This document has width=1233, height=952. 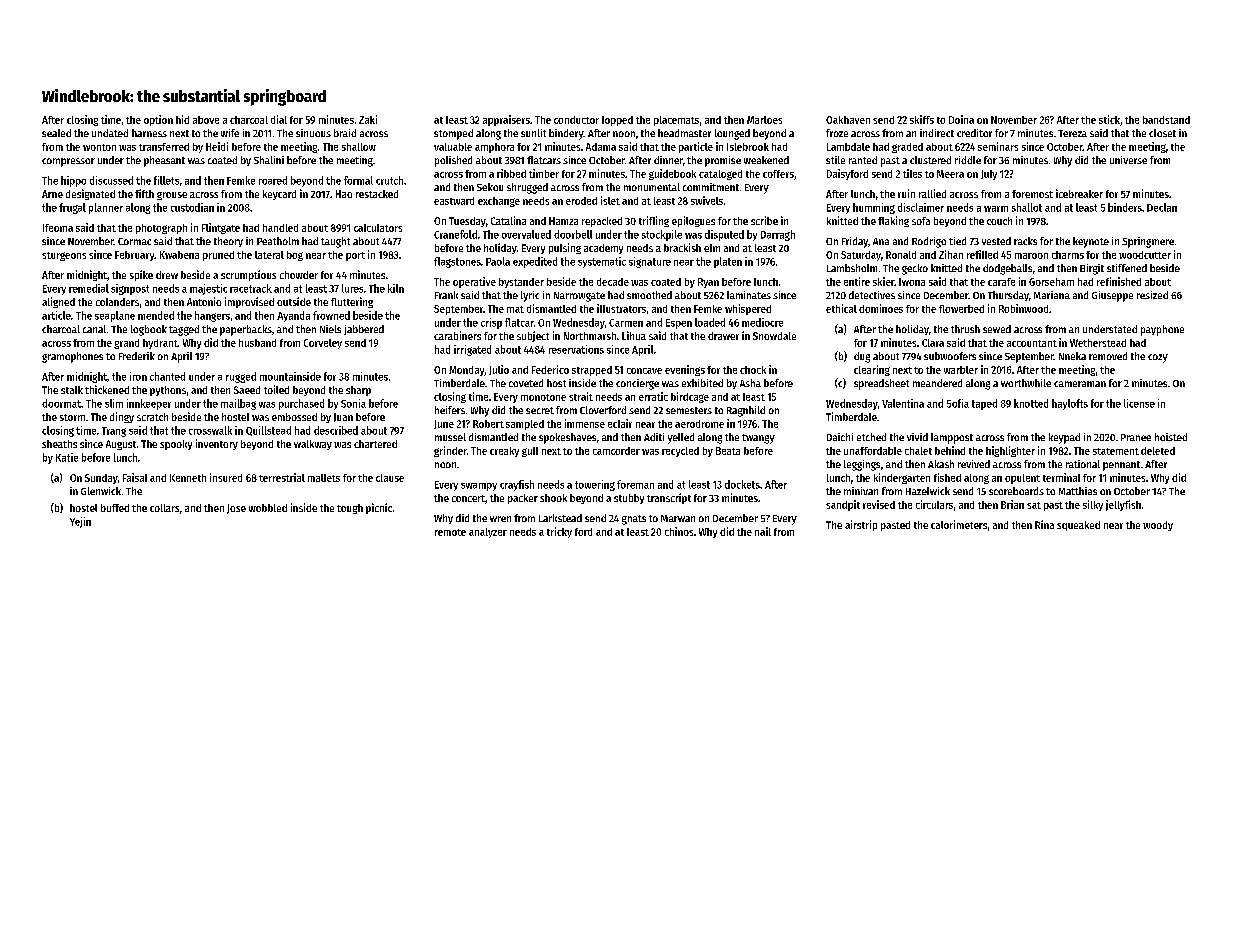 I want to click on roared, so click(x=273, y=180).
